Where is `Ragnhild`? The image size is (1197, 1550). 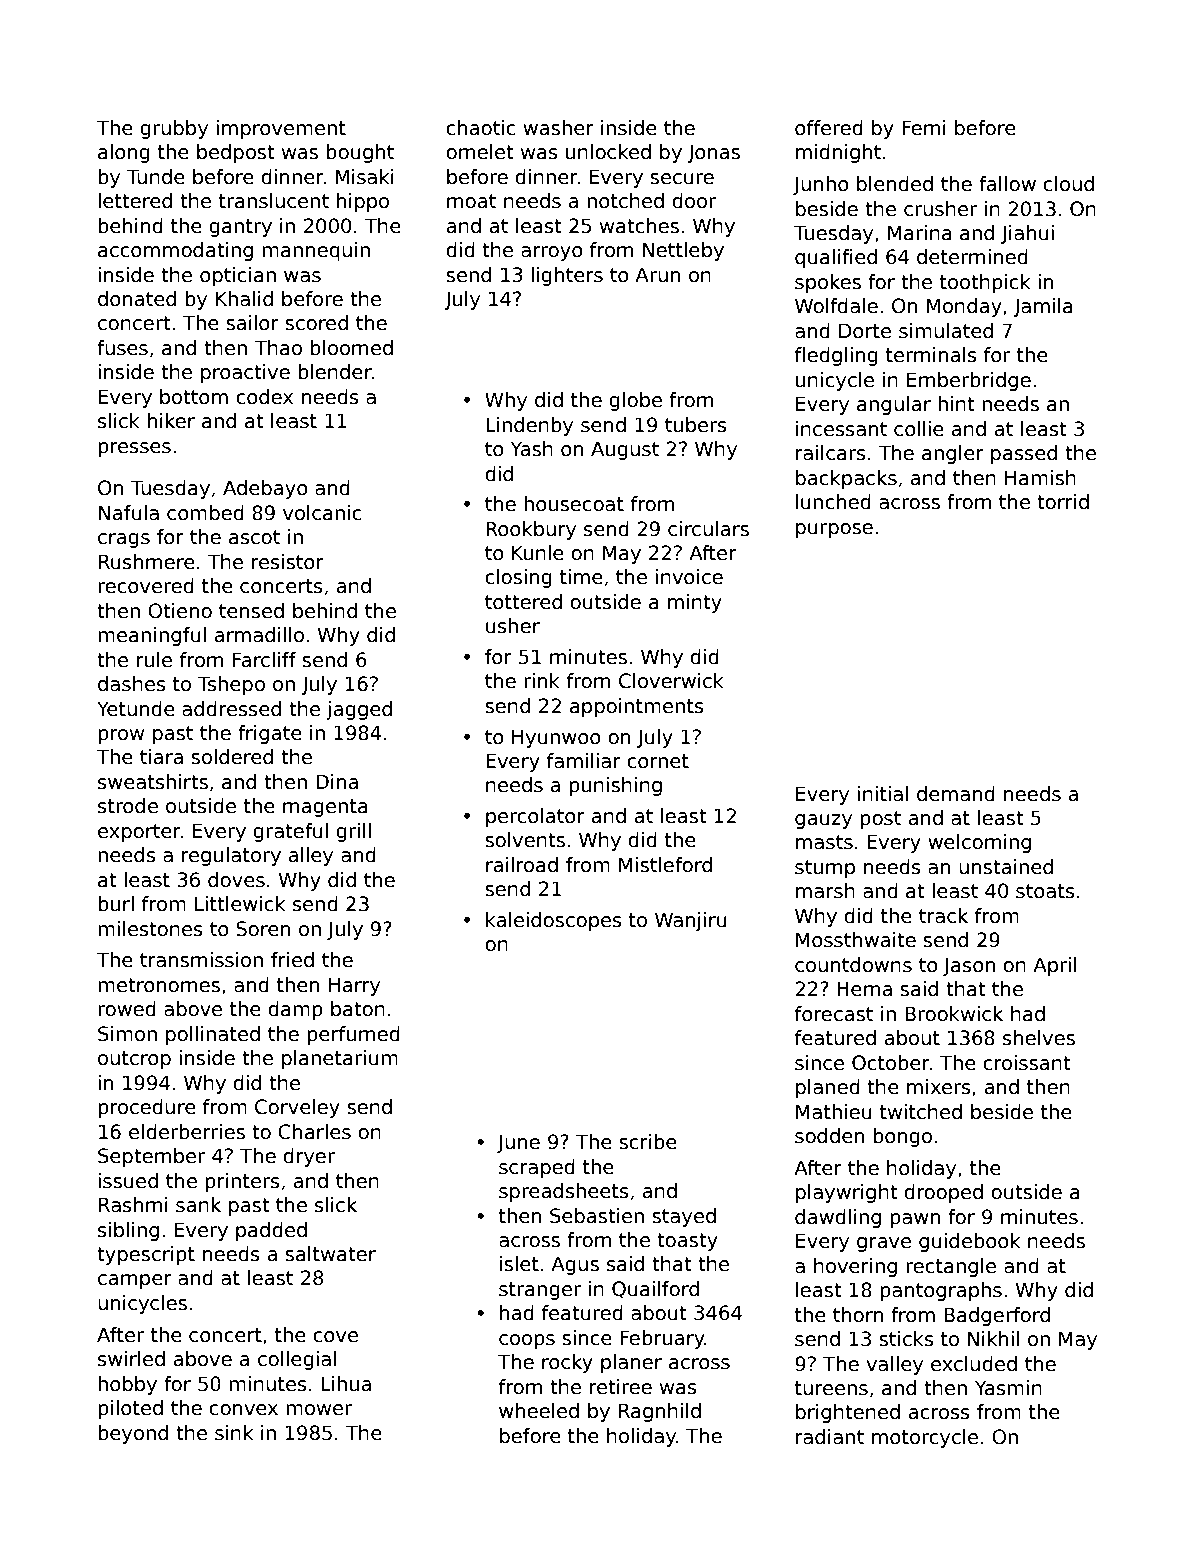 Ragnhild is located at coordinates (660, 1412).
